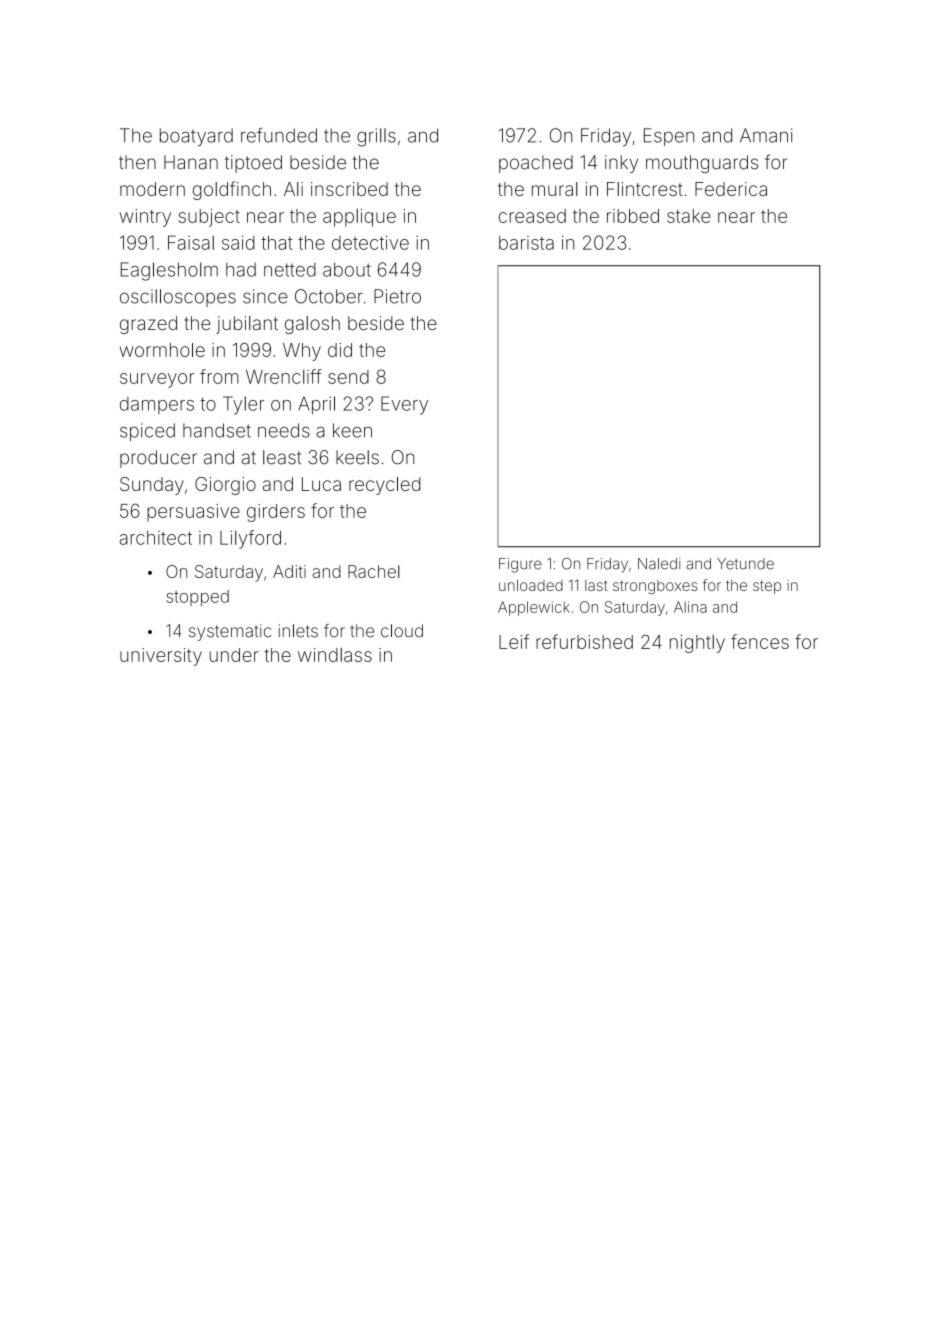 The width and height of the screenshot is (939, 1332). Describe the element at coordinates (404, 405) in the screenshot. I see `Every` at that location.
